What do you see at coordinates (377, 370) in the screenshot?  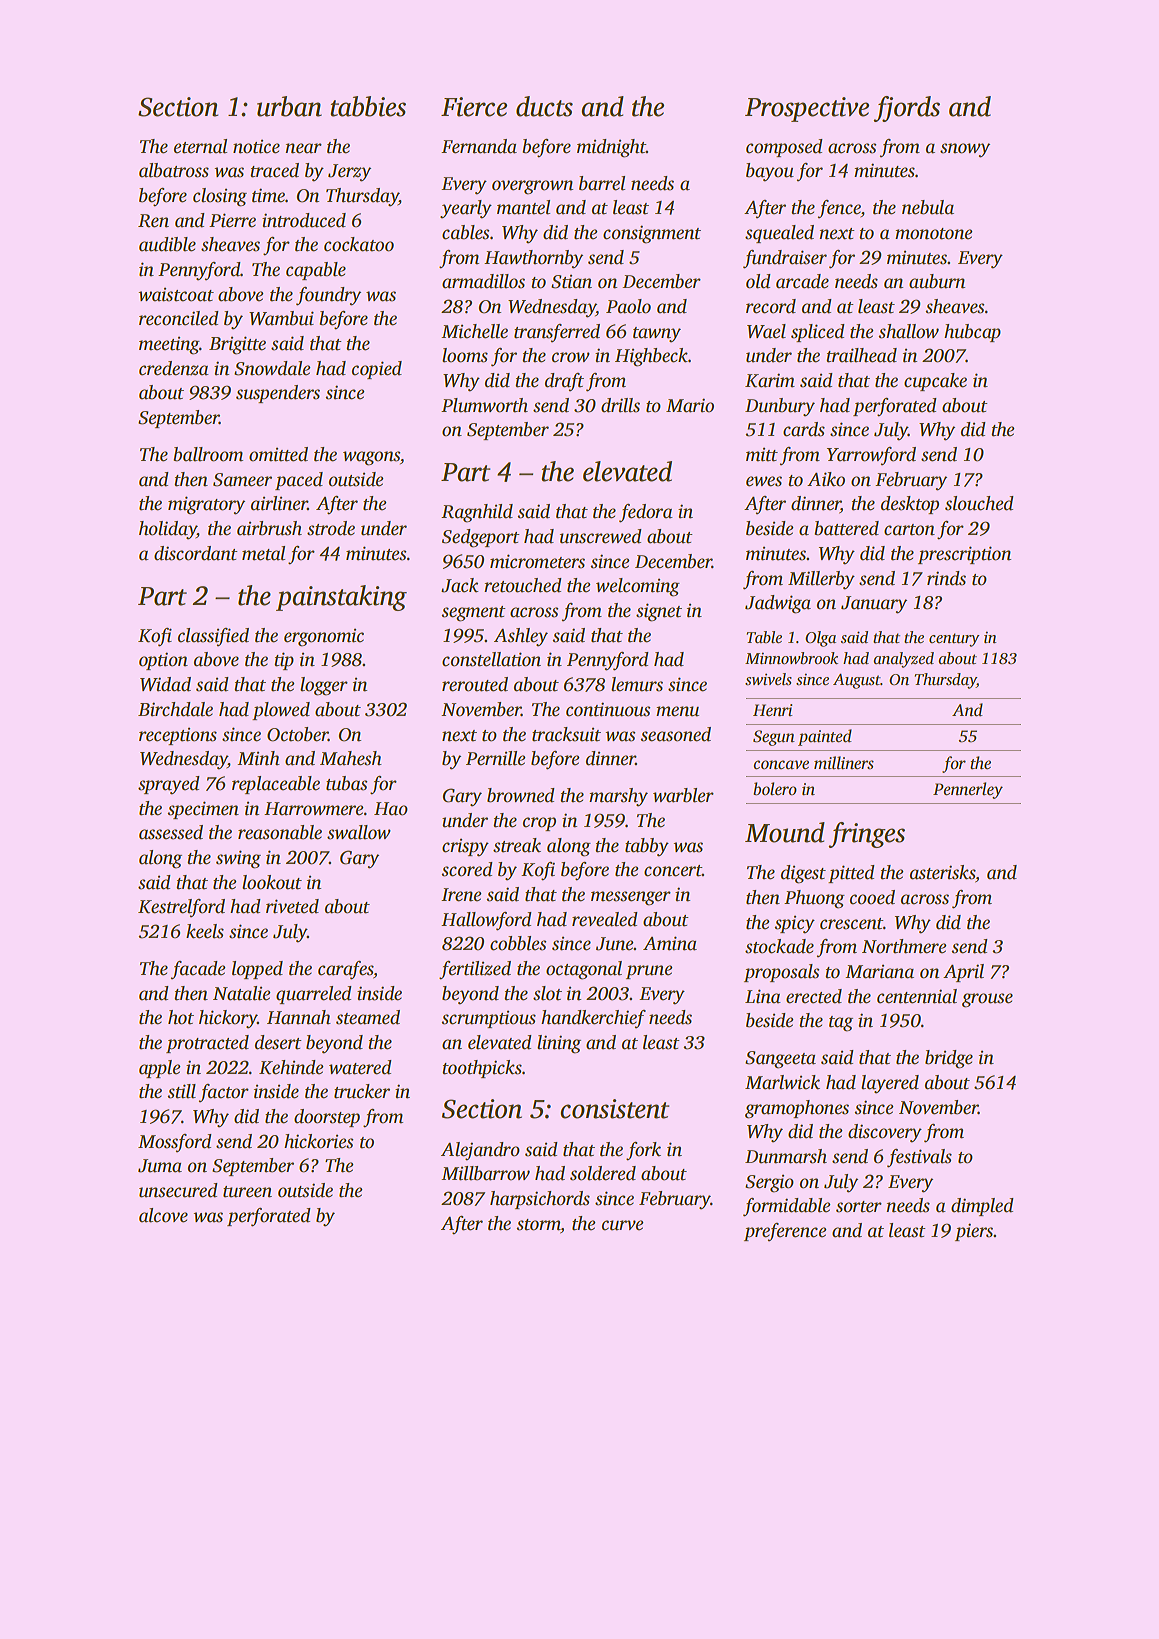 I see `copied` at bounding box center [377, 370].
